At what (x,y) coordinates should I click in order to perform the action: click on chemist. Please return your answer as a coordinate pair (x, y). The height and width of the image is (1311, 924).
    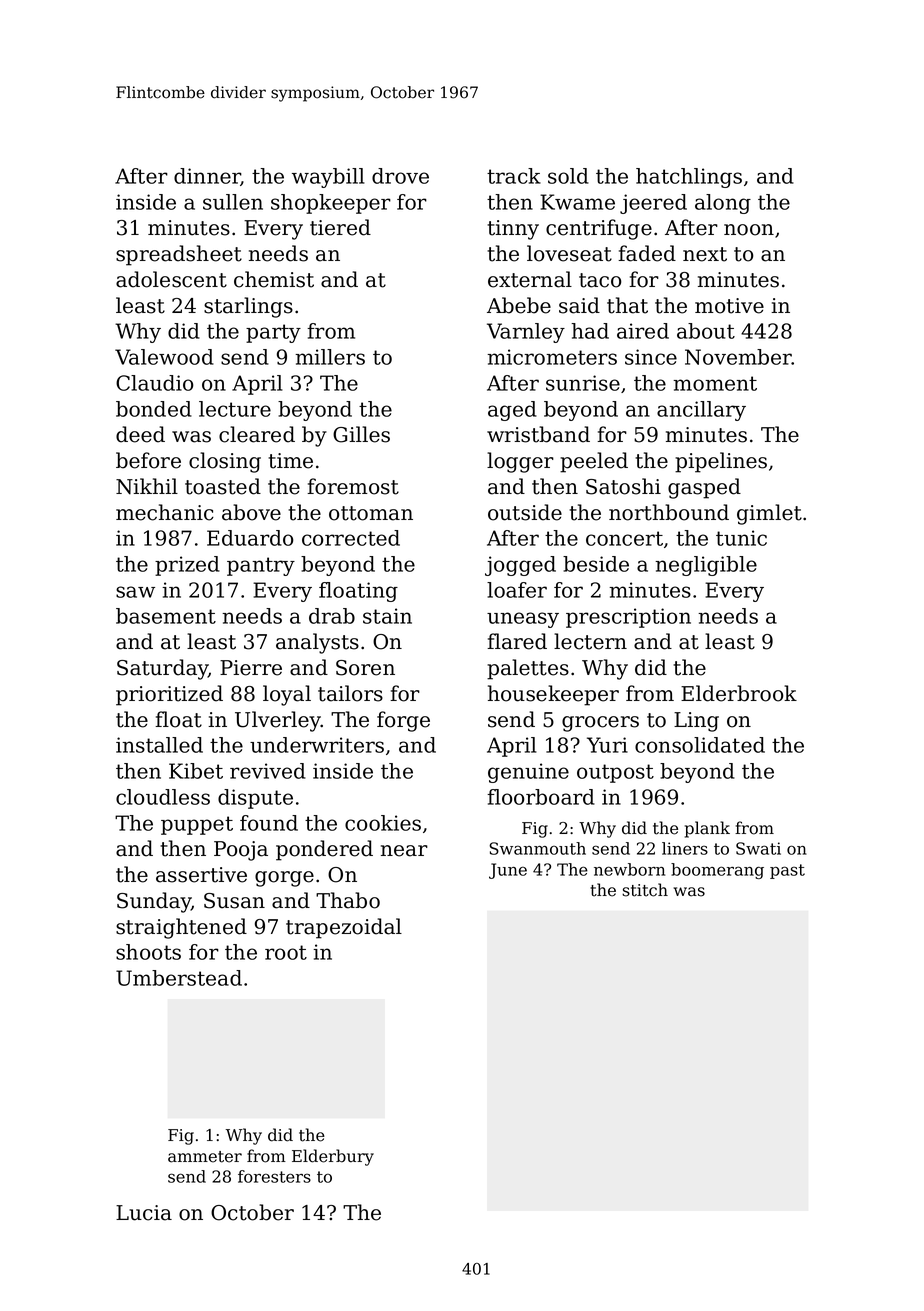
    Looking at the image, I should click on (274, 279).
